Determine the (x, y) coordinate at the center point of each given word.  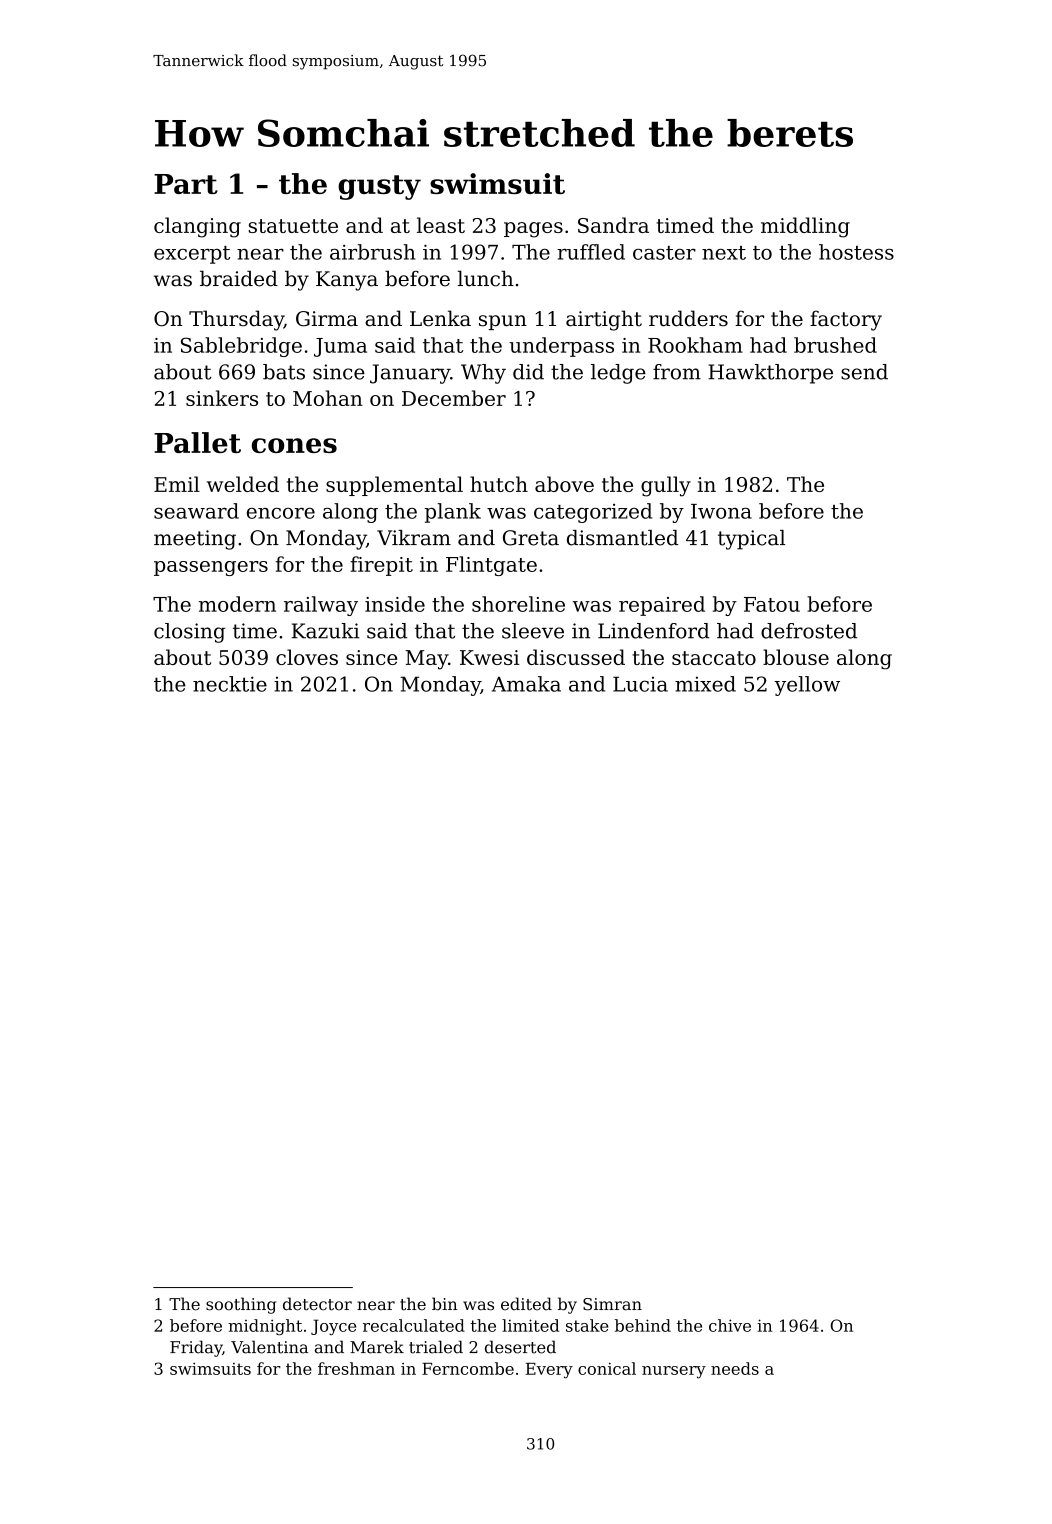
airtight (604, 320)
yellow (807, 686)
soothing (241, 1305)
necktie (230, 684)
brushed (835, 345)
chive (730, 1325)
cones (294, 445)
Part (186, 184)
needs (735, 1368)
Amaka (526, 684)
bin (444, 1304)
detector (317, 1304)
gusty (379, 187)
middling (805, 227)
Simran (612, 1304)
